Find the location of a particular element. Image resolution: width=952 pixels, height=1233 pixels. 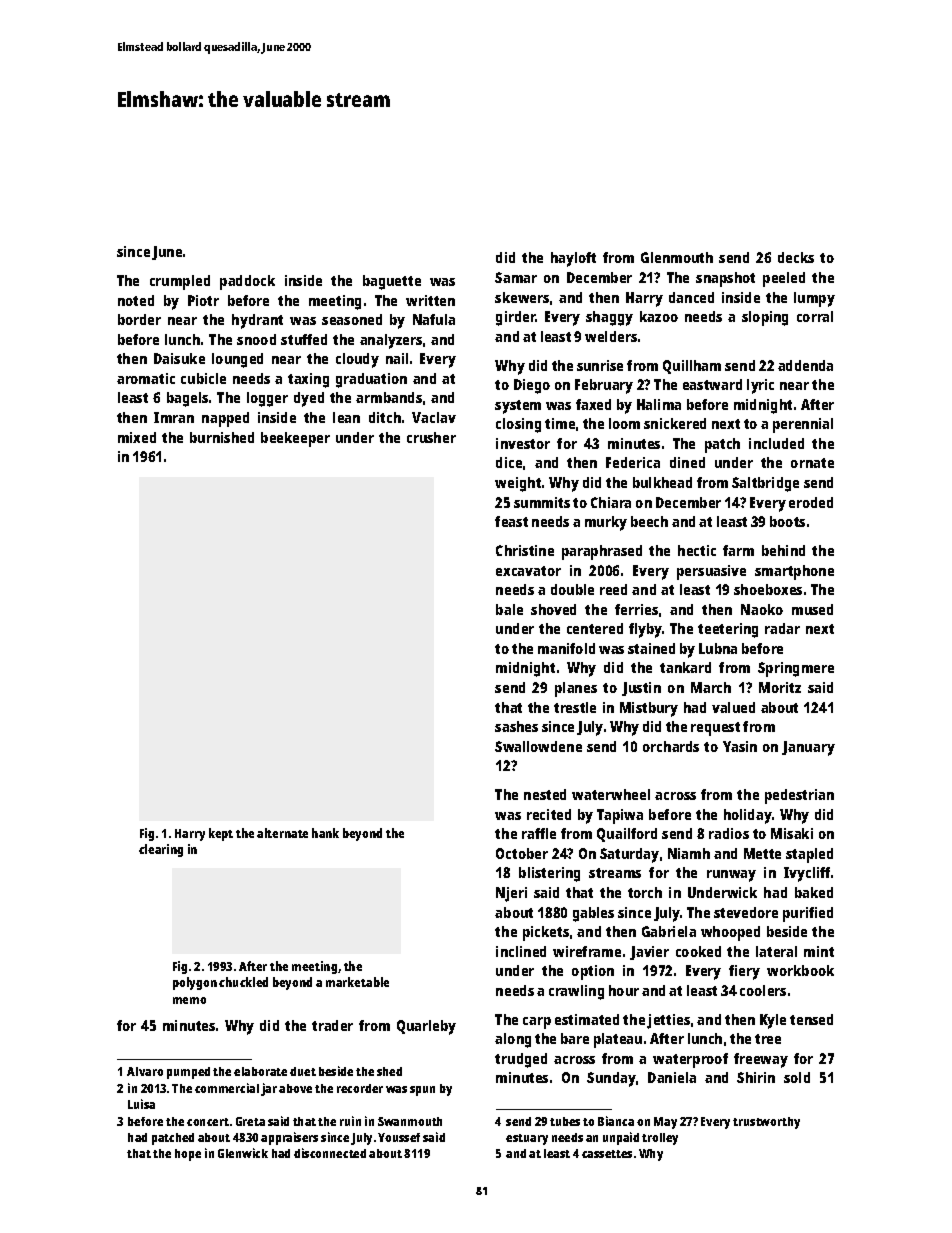

pedestrian is located at coordinates (799, 796).
